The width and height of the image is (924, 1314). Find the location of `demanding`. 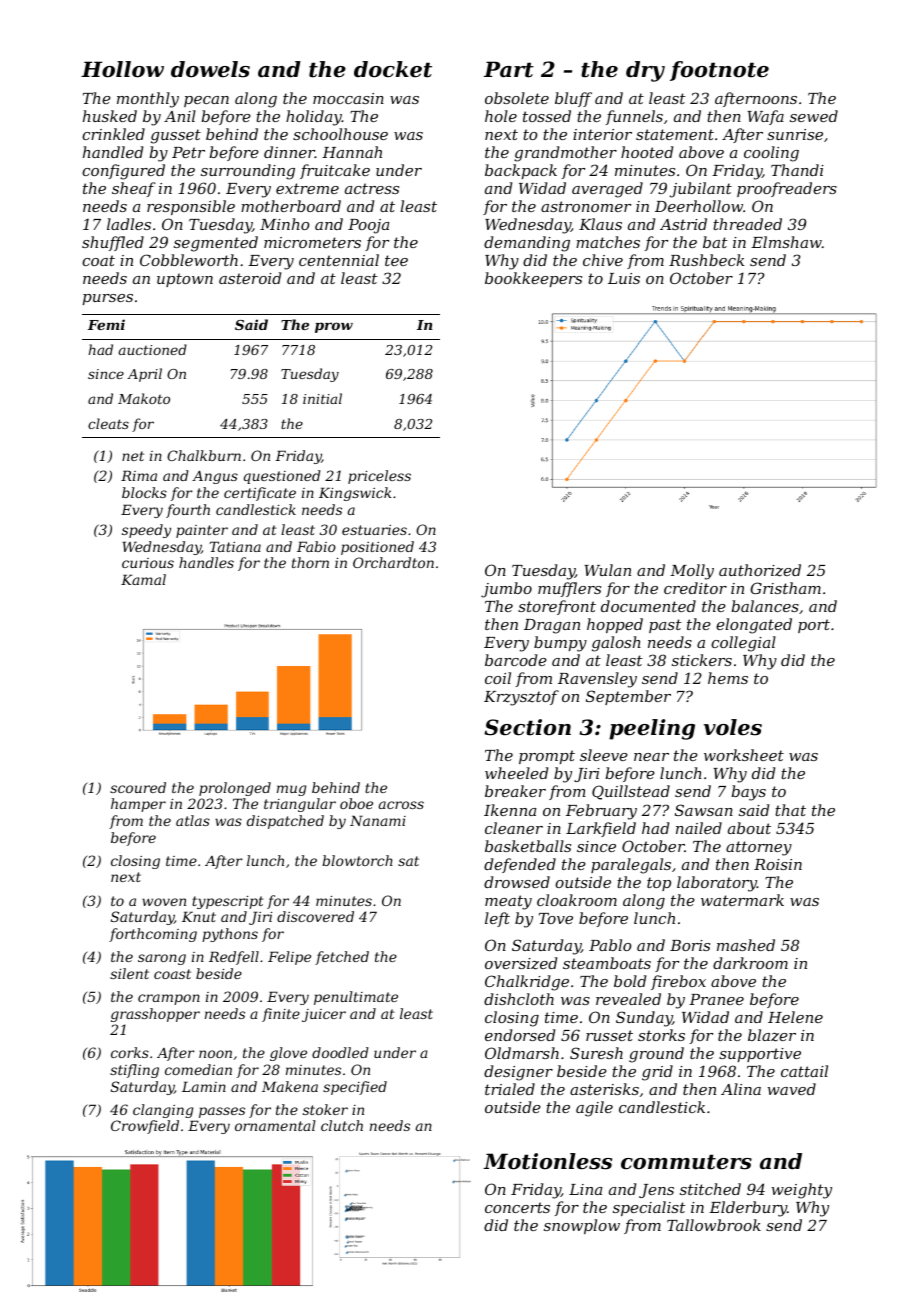

demanding is located at coordinates (527, 244).
